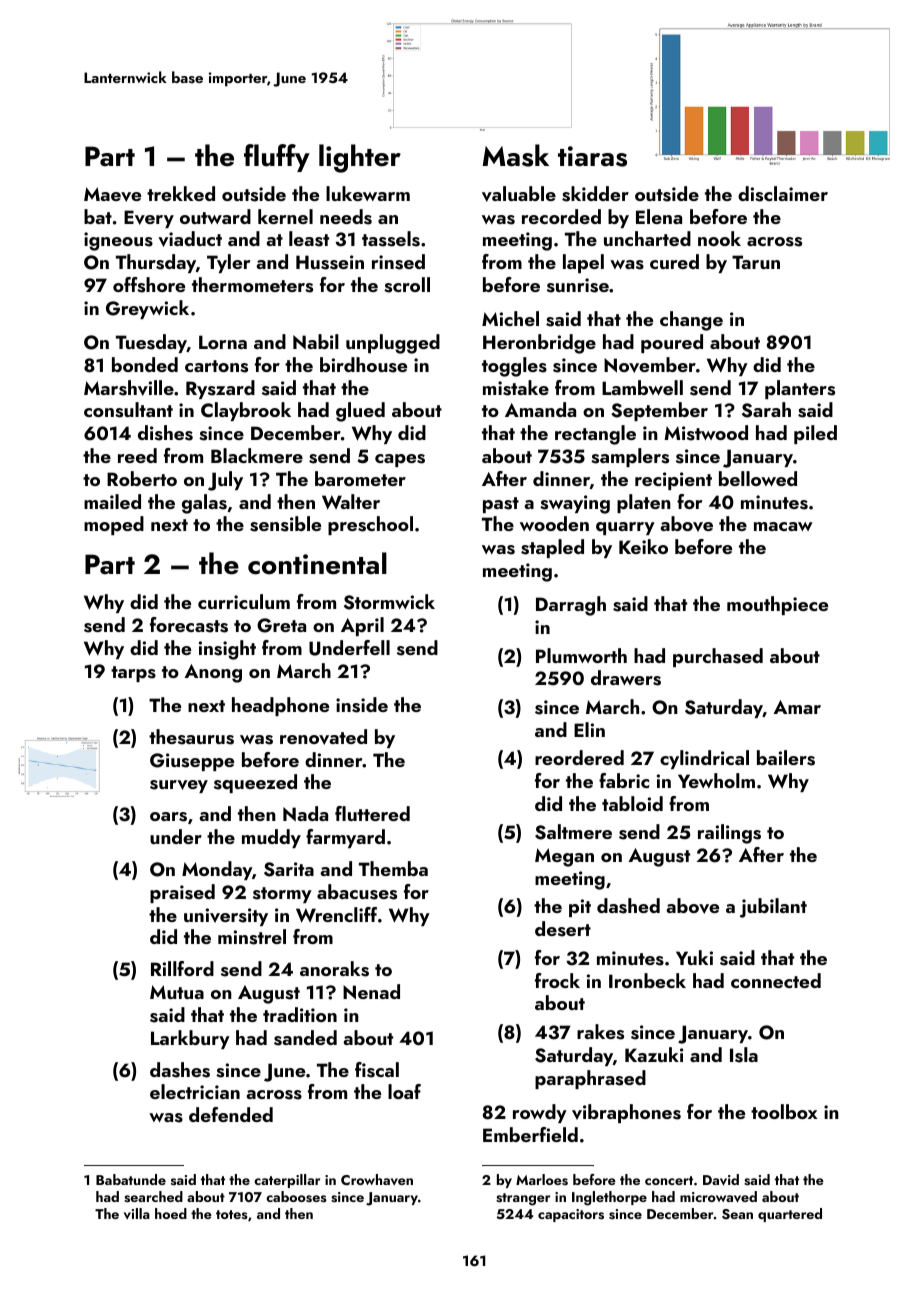 The image size is (924, 1314). What do you see at coordinates (783, 194) in the screenshot?
I see `disclaimer` at bounding box center [783, 194].
